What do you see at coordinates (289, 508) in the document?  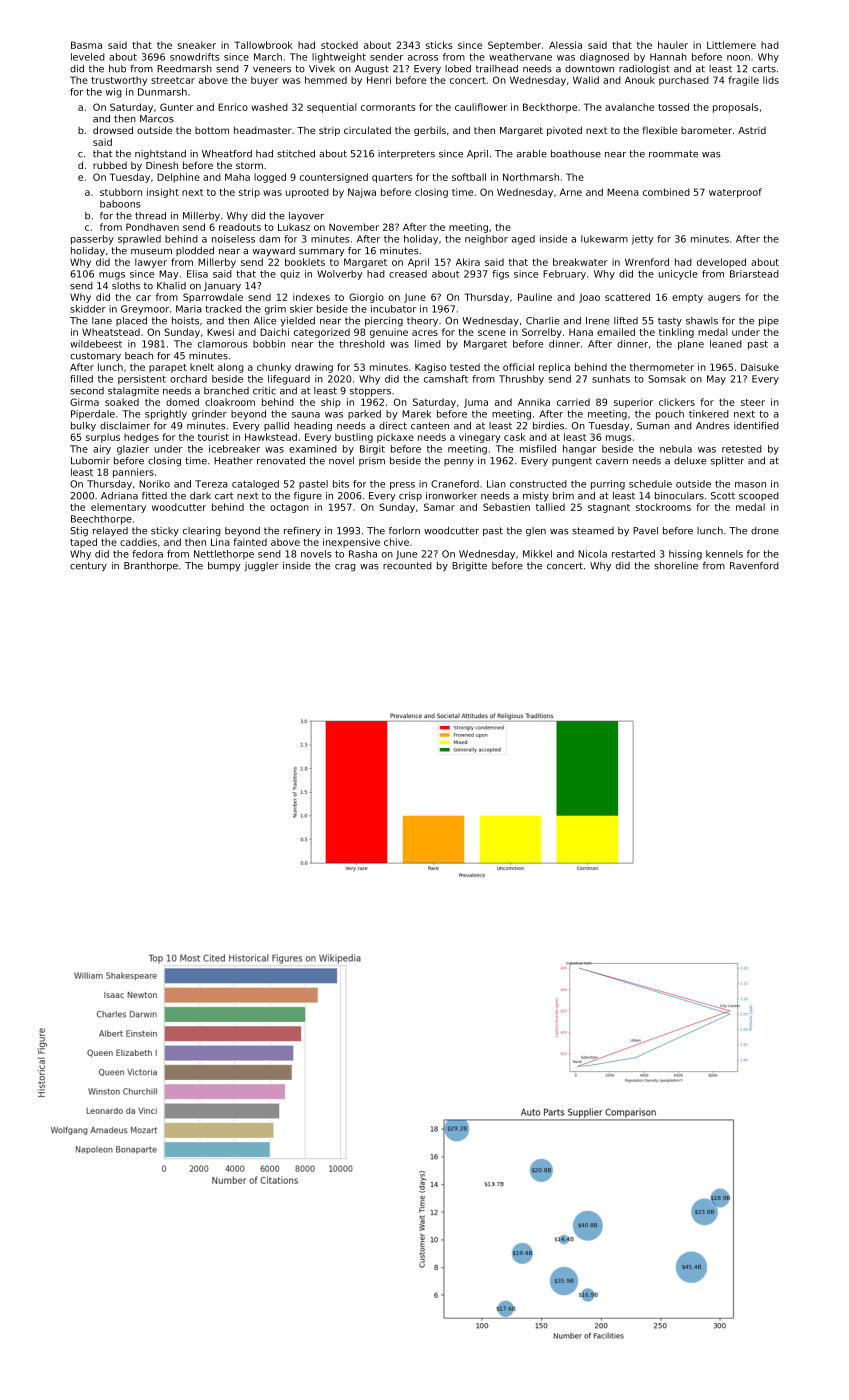 I see `octagon` at bounding box center [289, 508].
